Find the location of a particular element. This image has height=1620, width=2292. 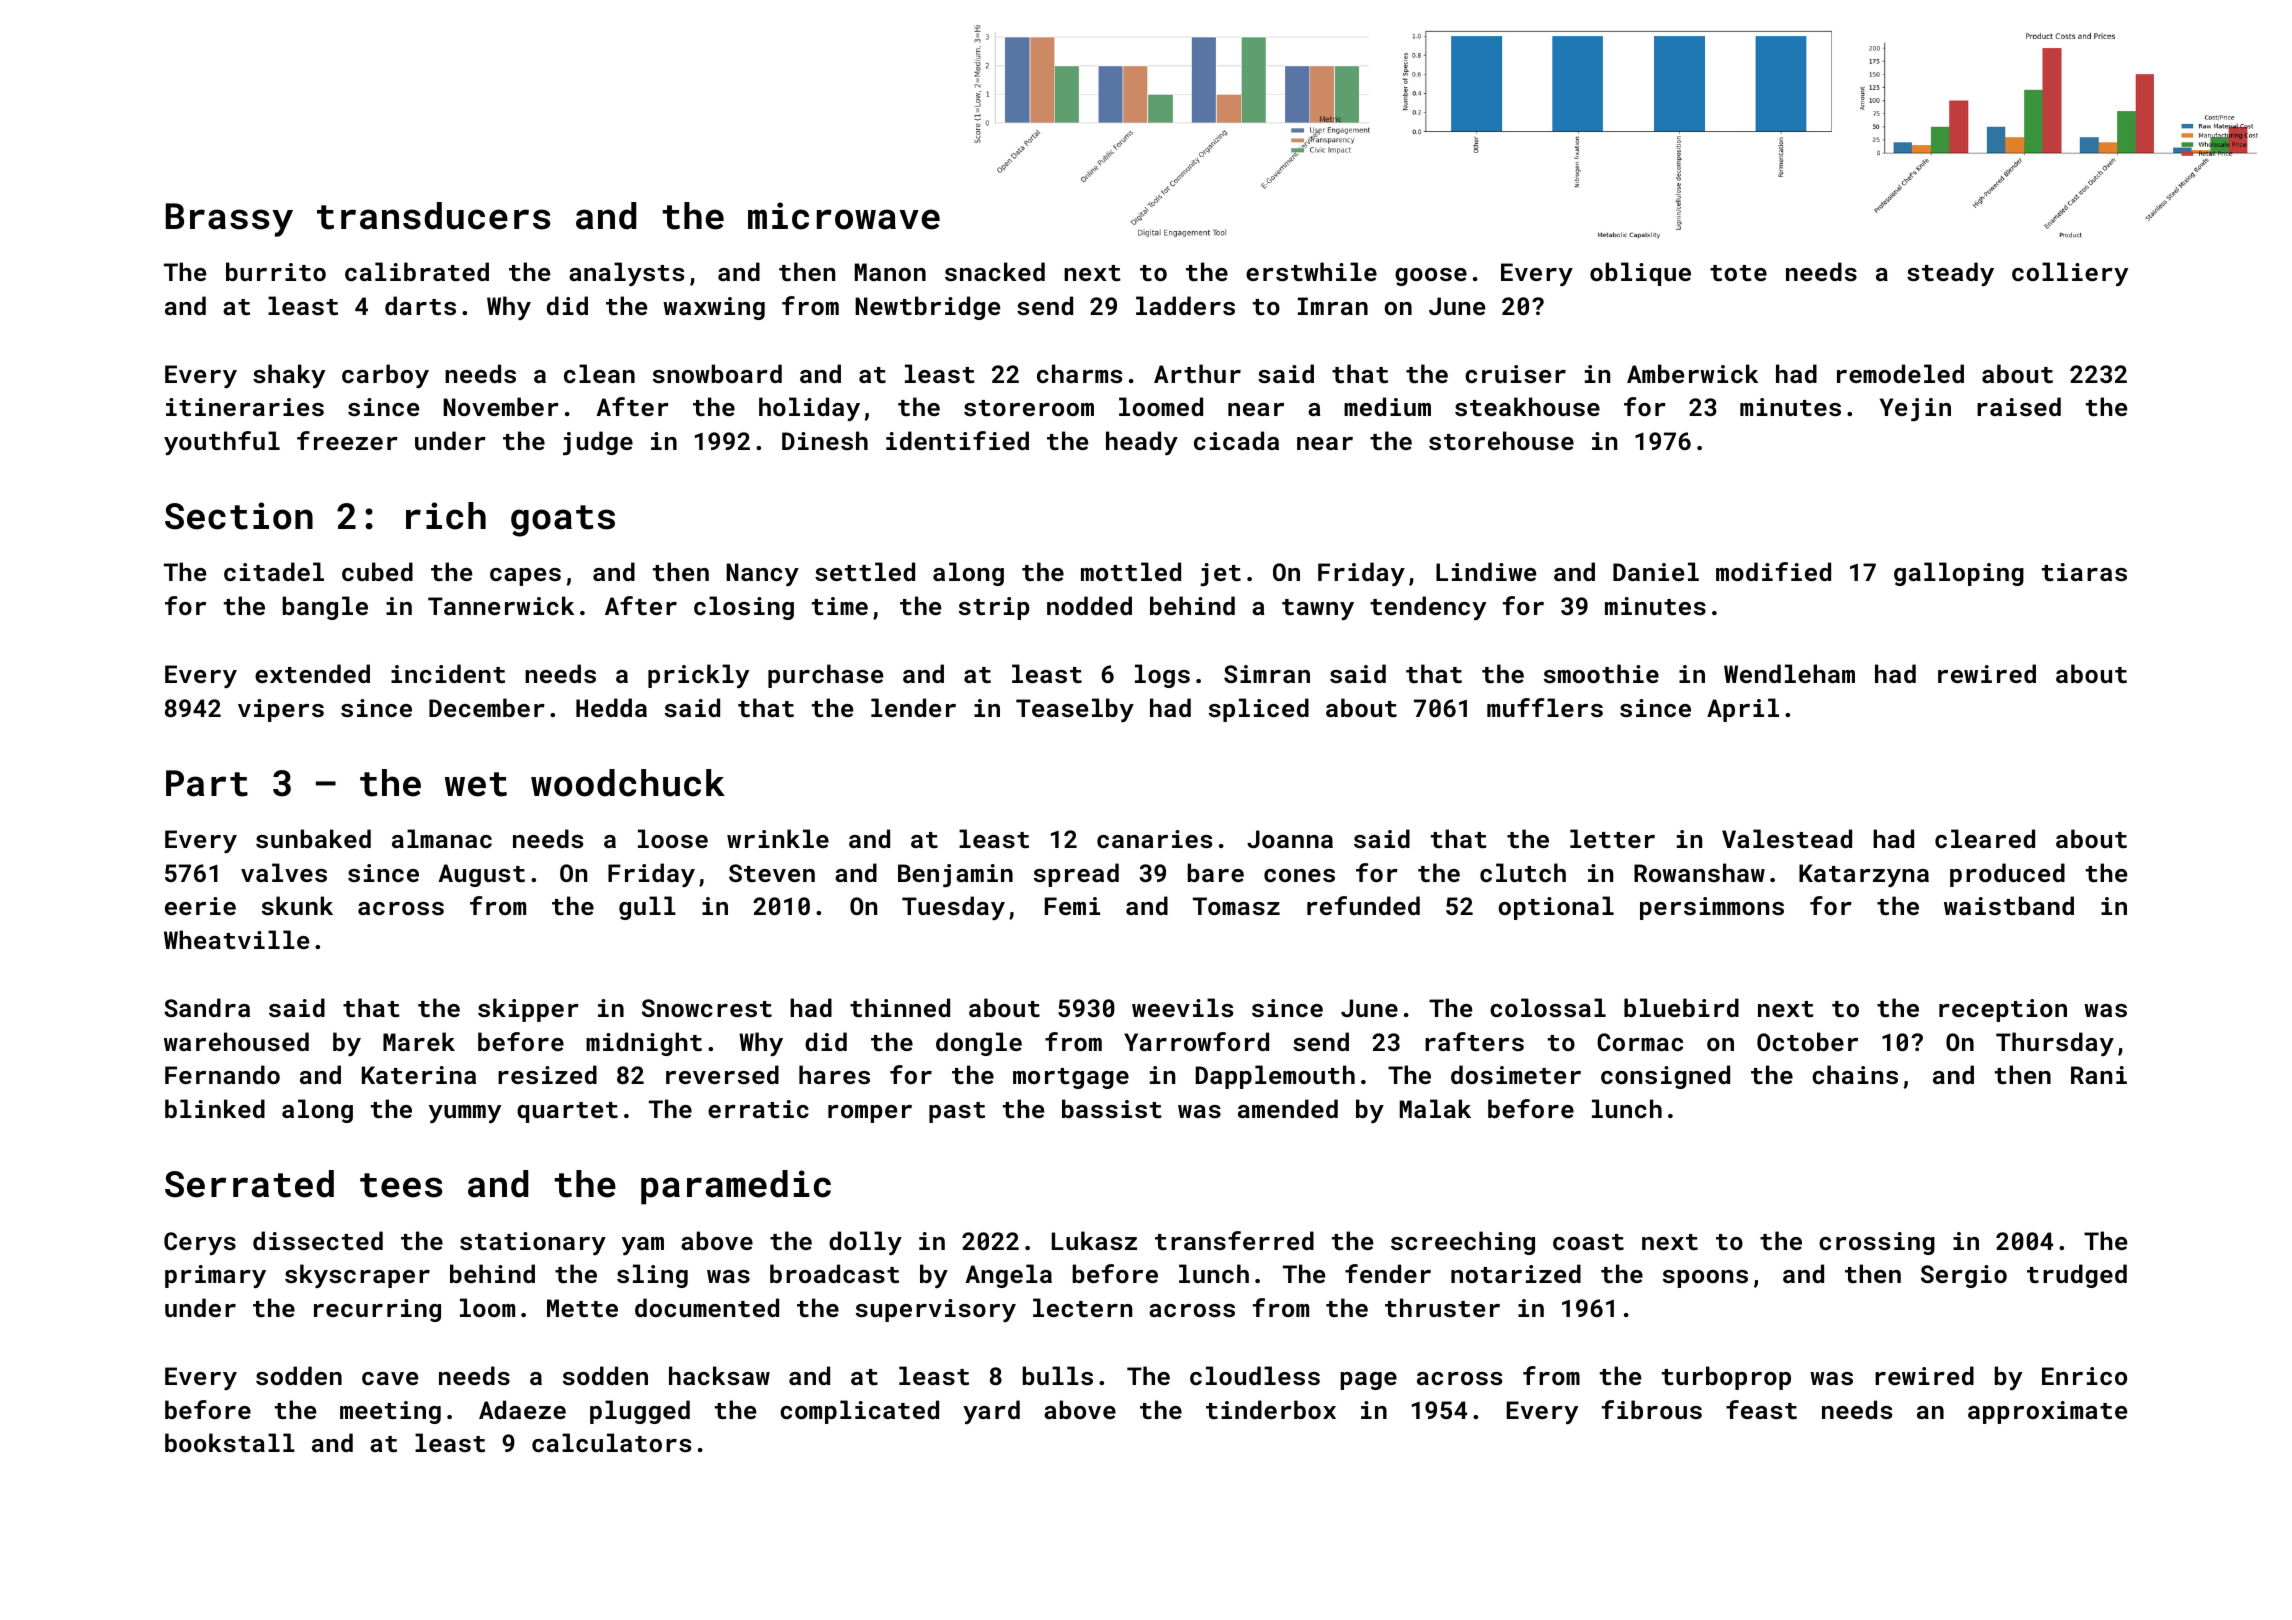

vipers is located at coordinates (281, 710).
